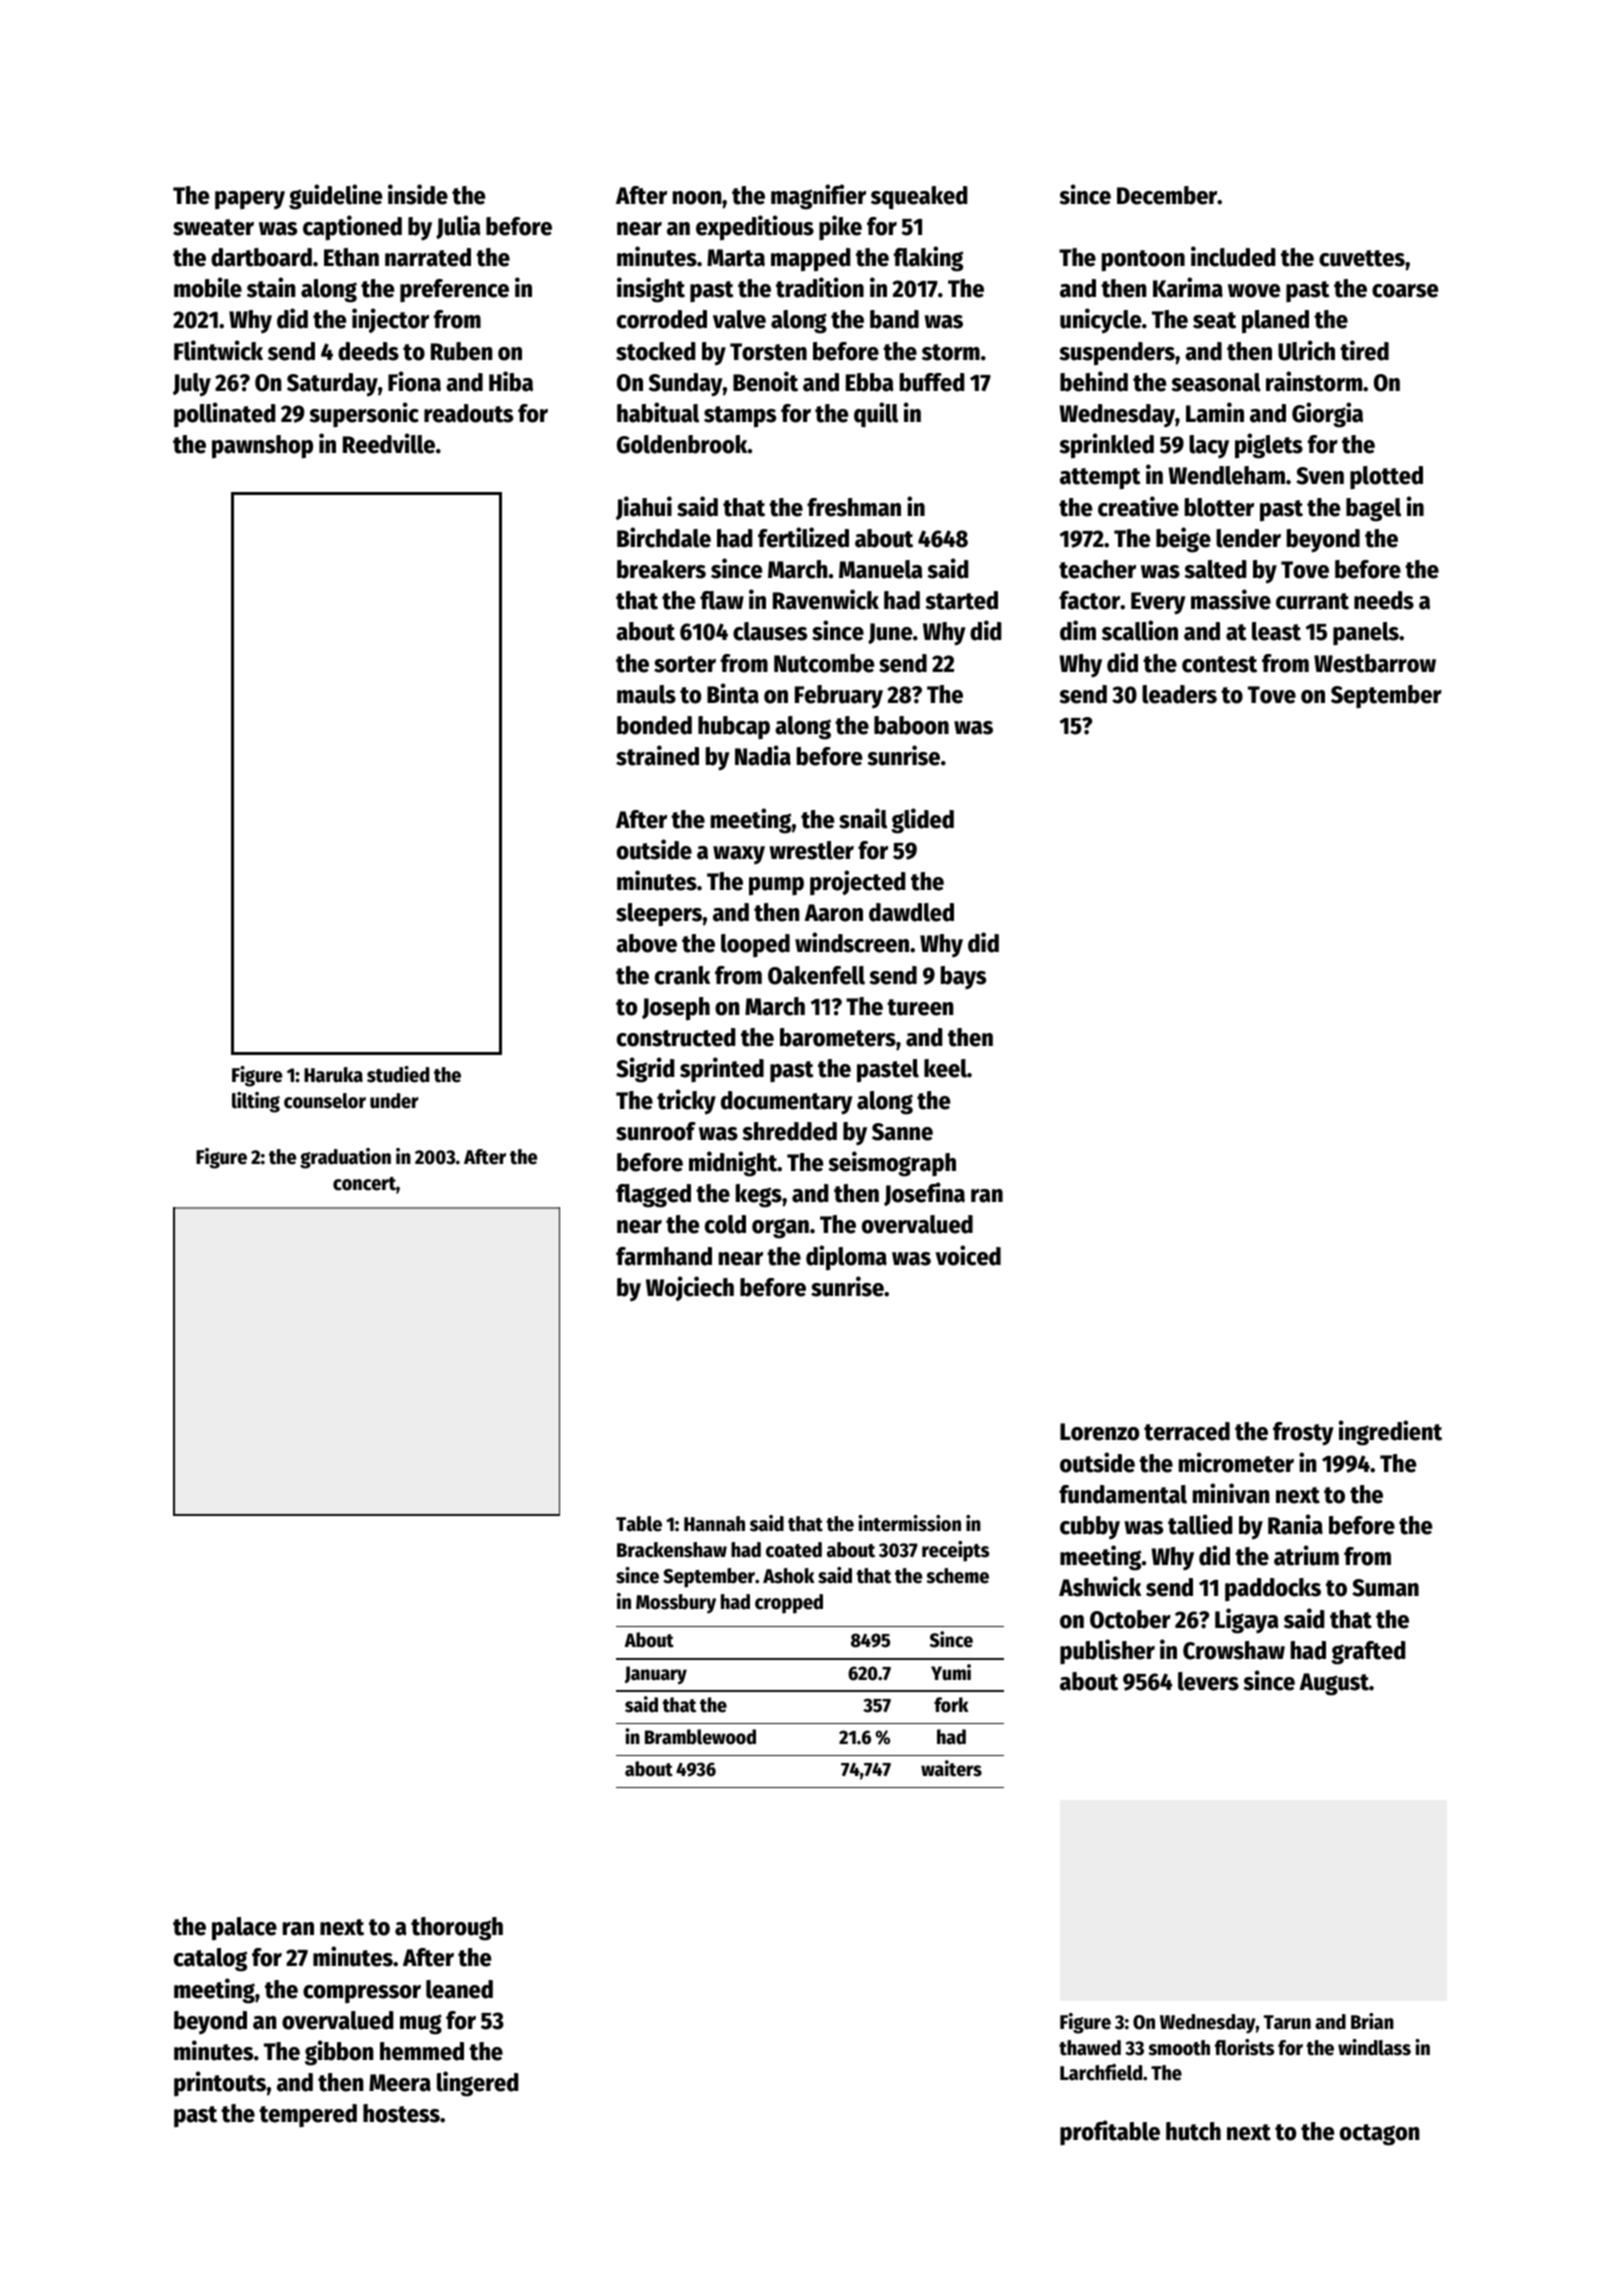 The image size is (1620, 2292). Describe the element at coordinates (968, 1255) in the image. I see `voiced` at that location.
